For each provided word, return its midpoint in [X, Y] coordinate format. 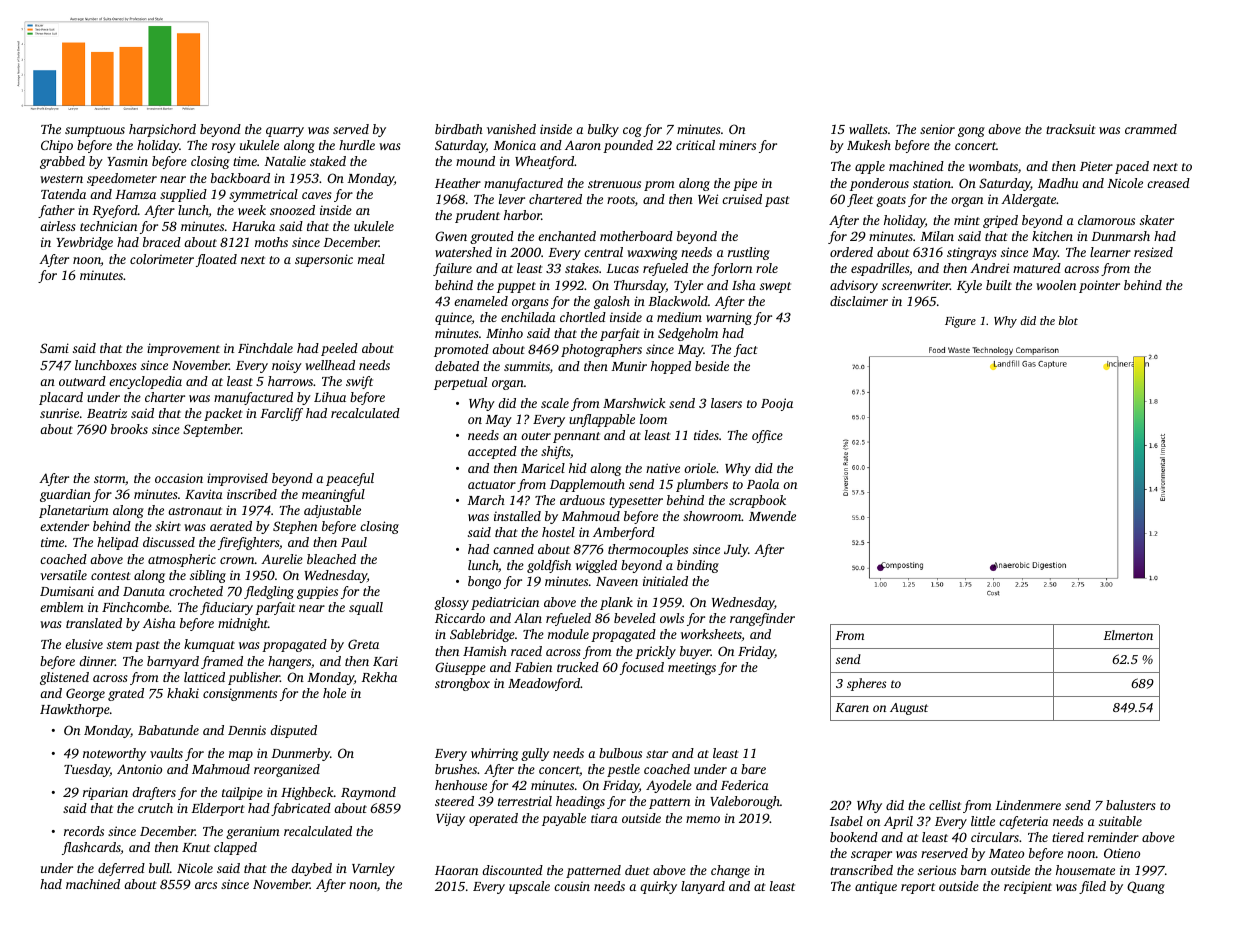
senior [937, 129]
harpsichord [162, 130]
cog [632, 132]
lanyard [703, 887]
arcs [206, 885]
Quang [1146, 887]
